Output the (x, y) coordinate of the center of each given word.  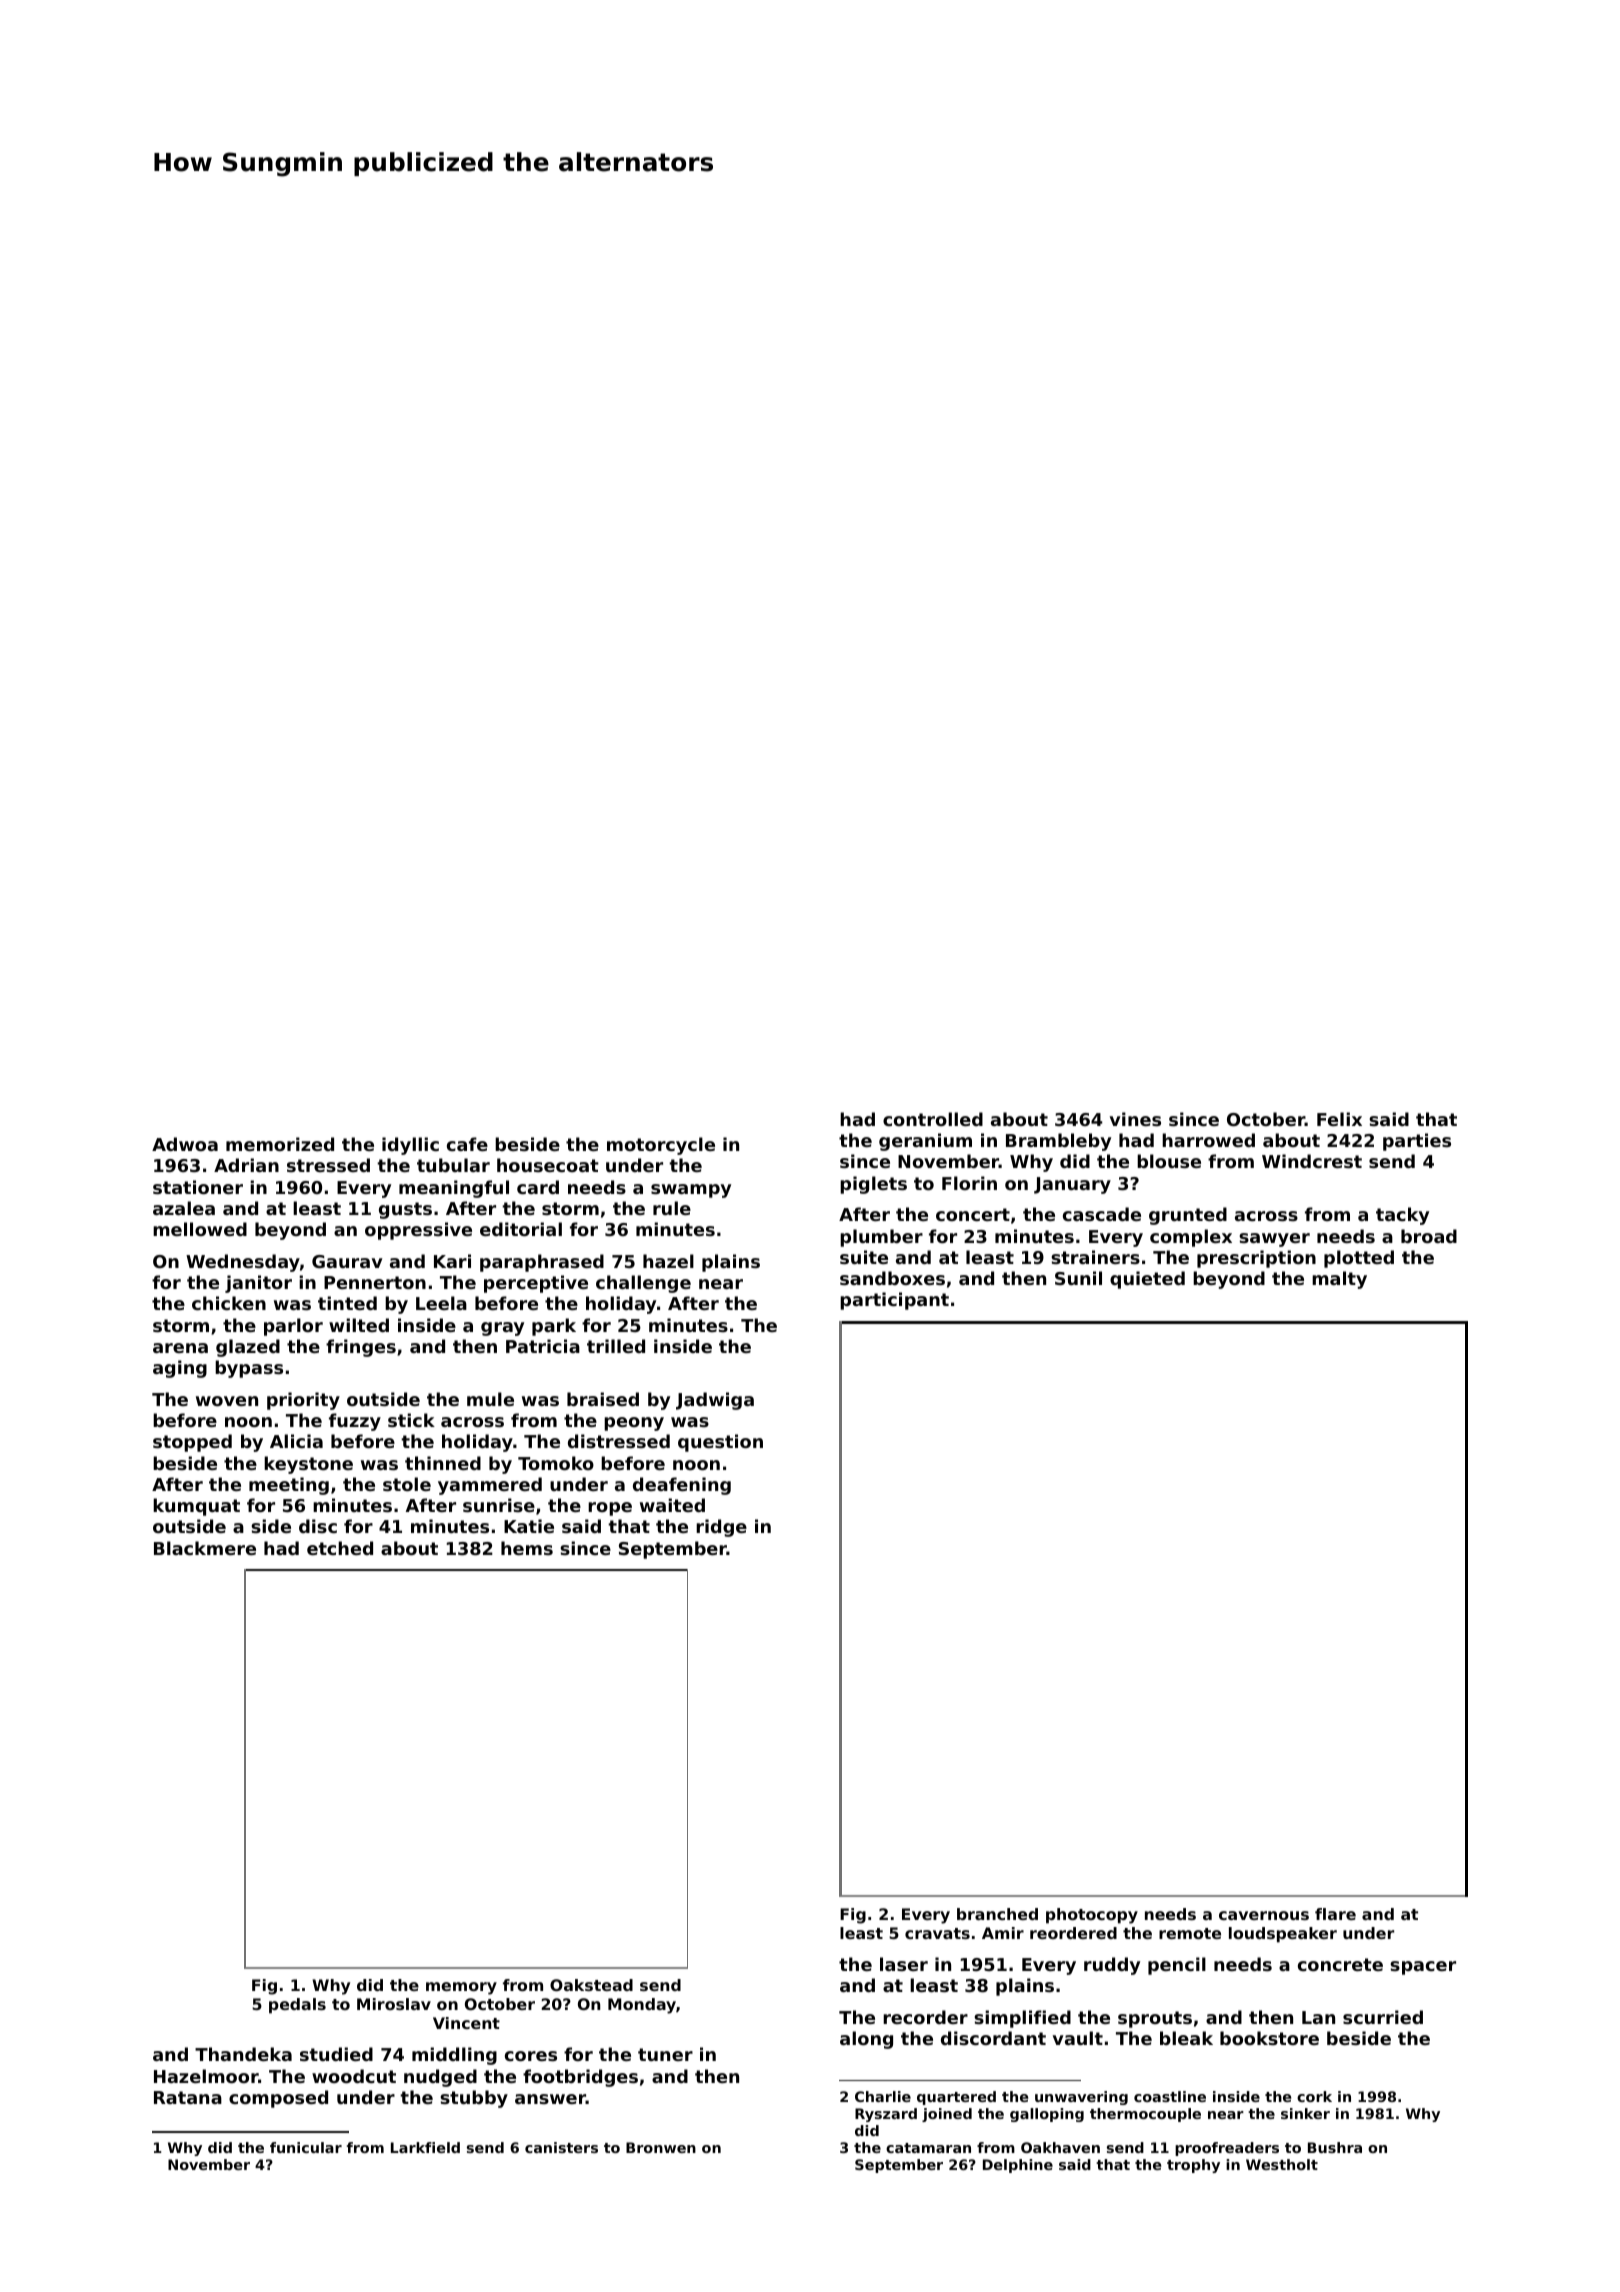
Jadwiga (715, 1401)
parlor (293, 1327)
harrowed (1208, 1140)
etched (340, 1548)
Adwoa (185, 1144)
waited (672, 1505)
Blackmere (205, 1548)
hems (527, 1548)
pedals (297, 2006)
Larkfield (425, 2147)
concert (973, 1214)
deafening (682, 1486)
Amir (1003, 1933)
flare (1335, 1914)
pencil (1177, 1966)
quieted (1147, 1280)
